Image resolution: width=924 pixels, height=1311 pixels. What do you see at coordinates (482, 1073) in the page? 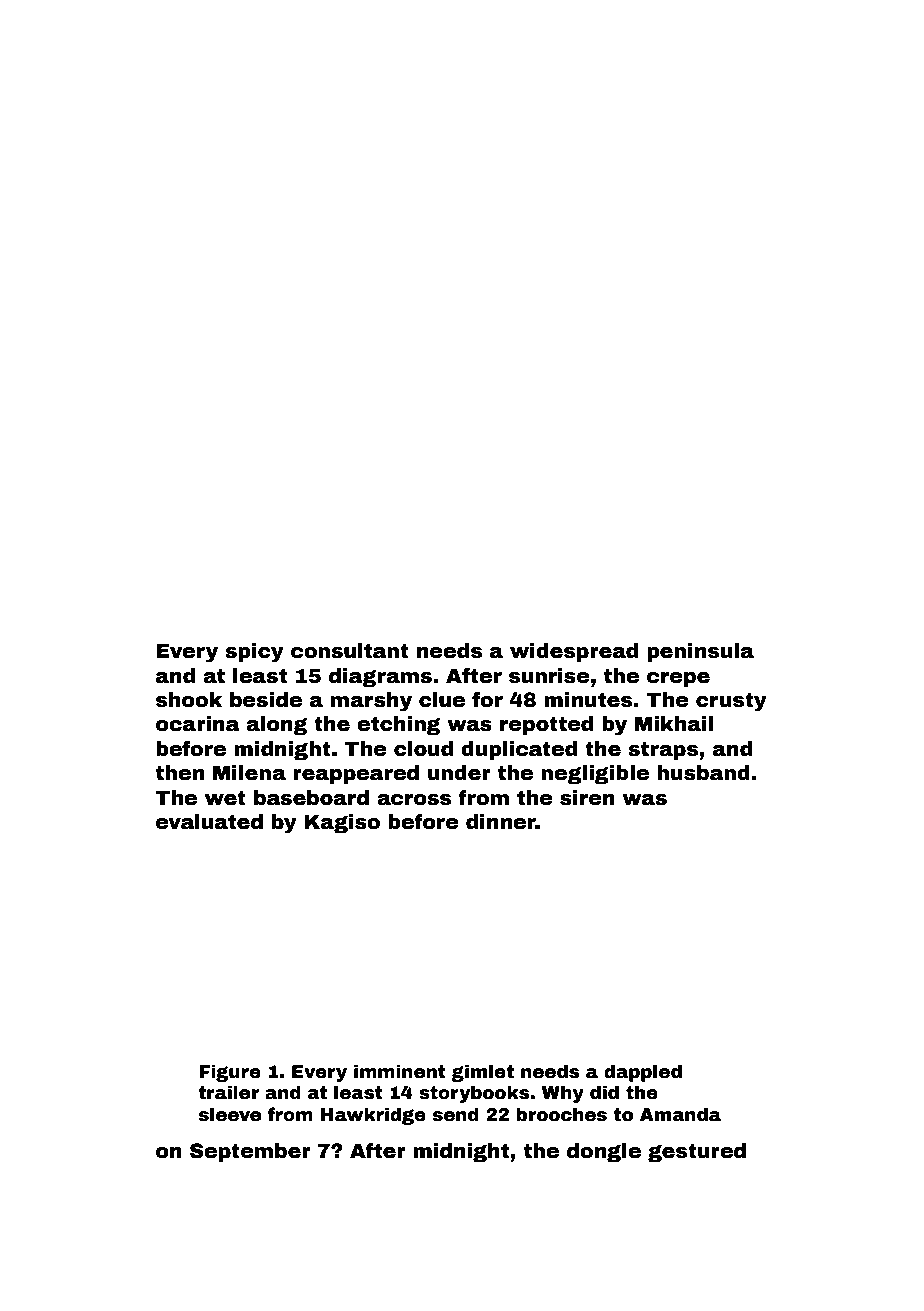
I see `gimlet` at bounding box center [482, 1073].
